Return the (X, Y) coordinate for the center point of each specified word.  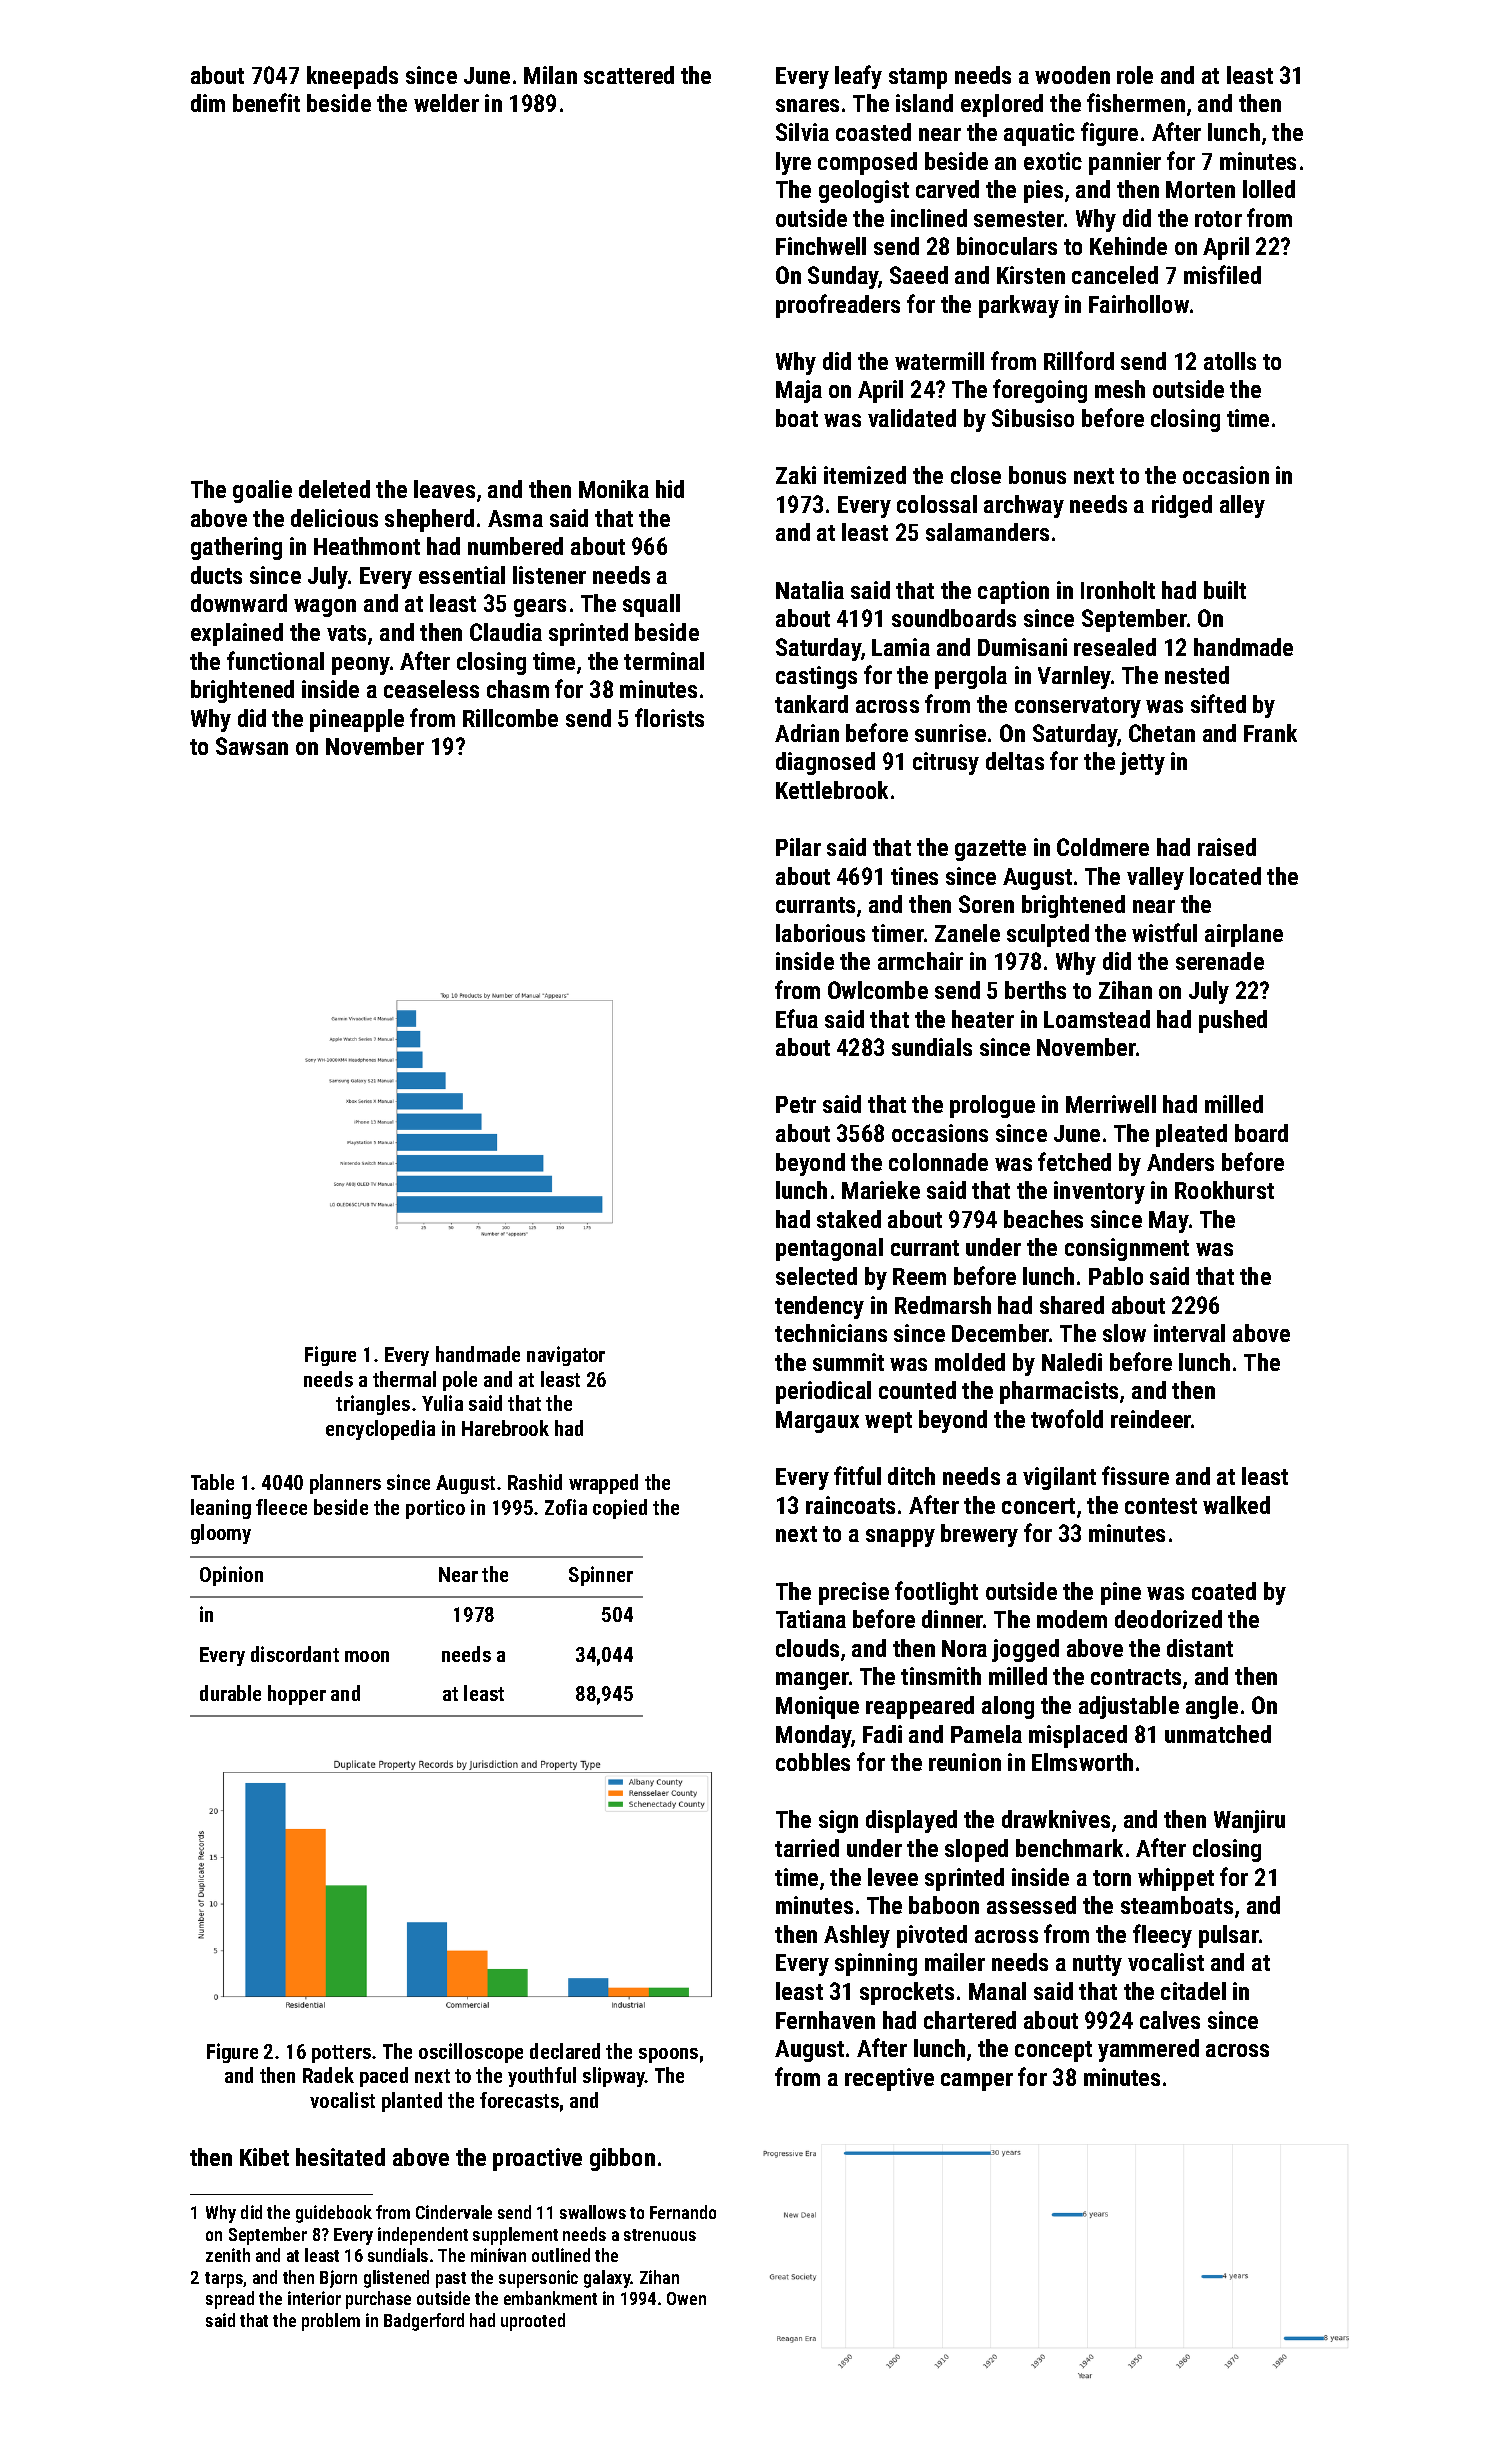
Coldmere (1103, 847)
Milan (550, 75)
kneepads (352, 77)
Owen (686, 2298)
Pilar (798, 847)
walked (1236, 1505)
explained (237, 634)
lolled (1269, 189)
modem (1072, 1619)
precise (854, 1593)
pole (460, 1381)
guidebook (334, 2214)
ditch (911, 1476)
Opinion (231, 1576)
